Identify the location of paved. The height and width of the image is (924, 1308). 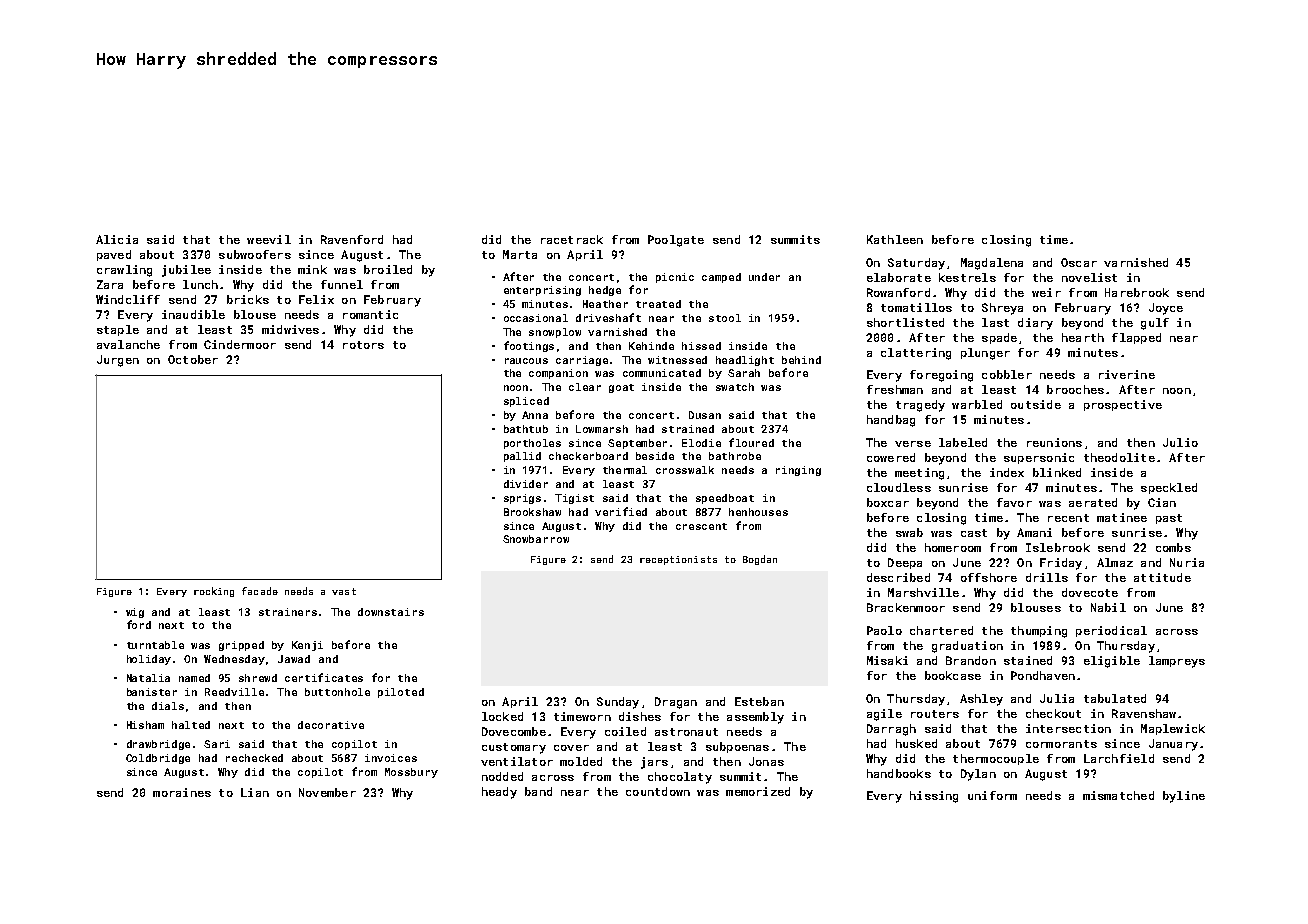
(114, 255).
